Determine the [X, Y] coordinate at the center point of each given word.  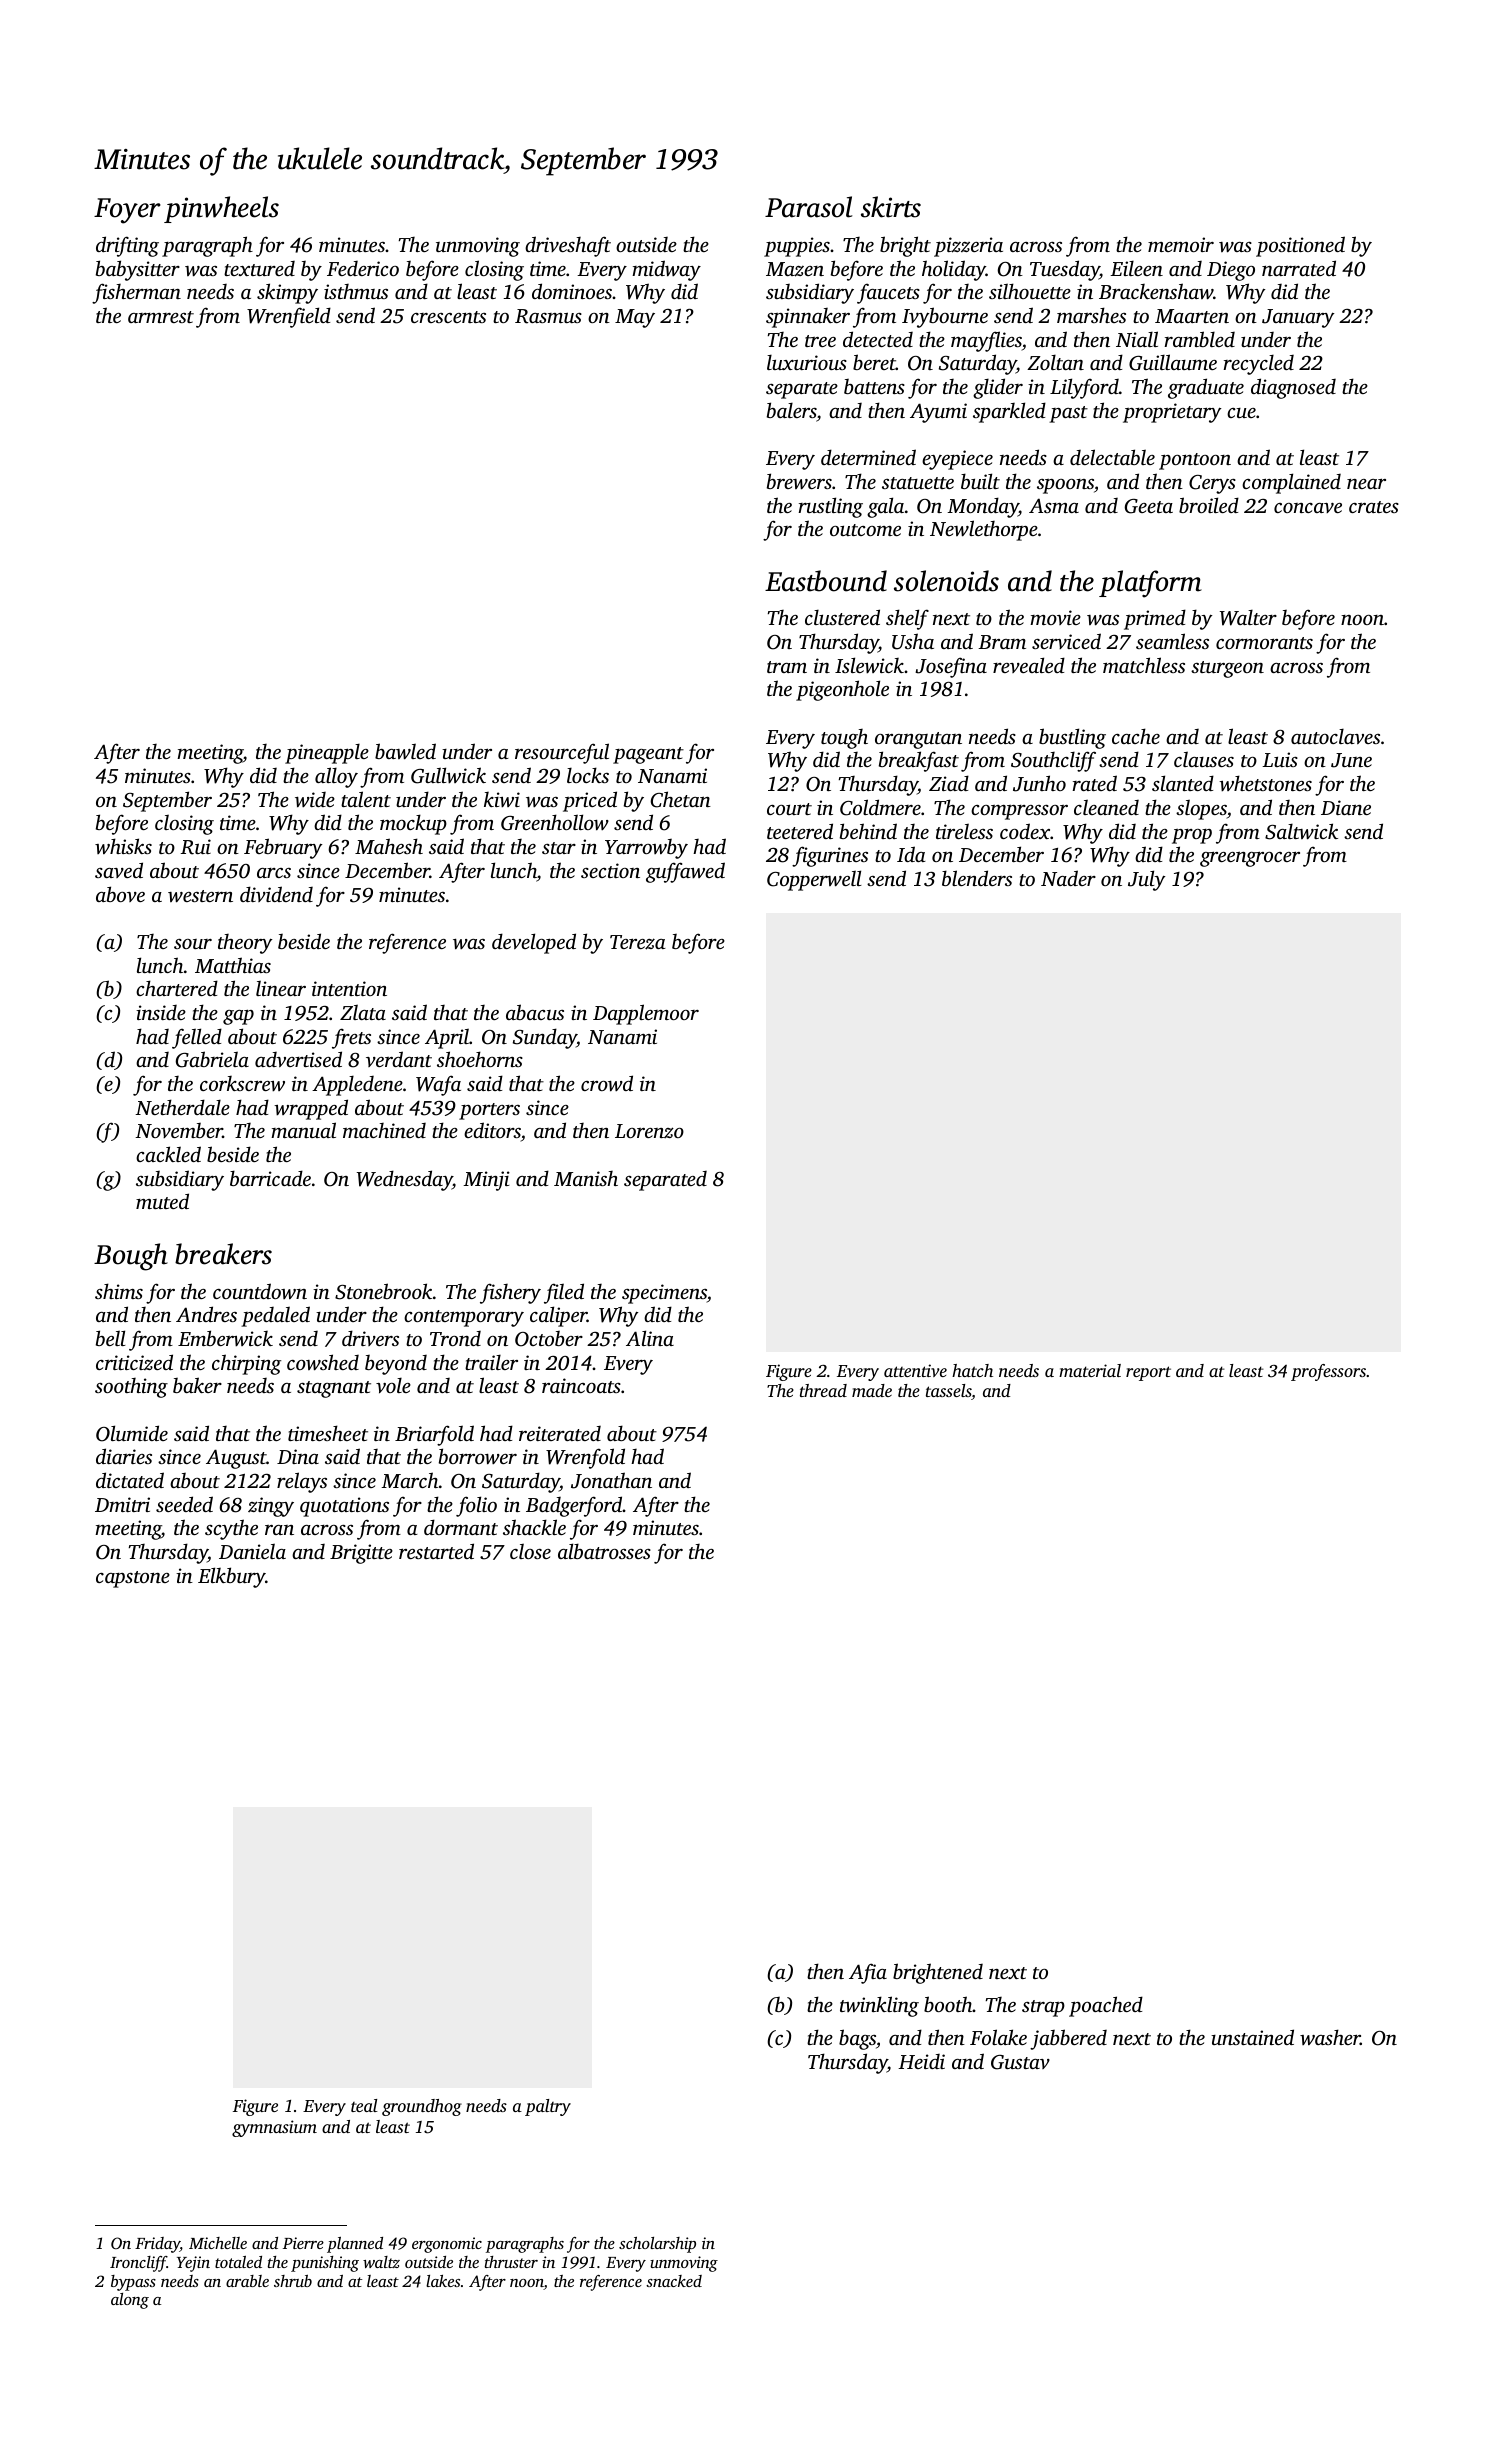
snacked [674, 2281]
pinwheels [221, 209]
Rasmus [548, 316]
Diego [1231, 271]
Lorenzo [649, 1131]
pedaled [275, 1316]
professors [1328, 1372]
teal [364, 2105]
